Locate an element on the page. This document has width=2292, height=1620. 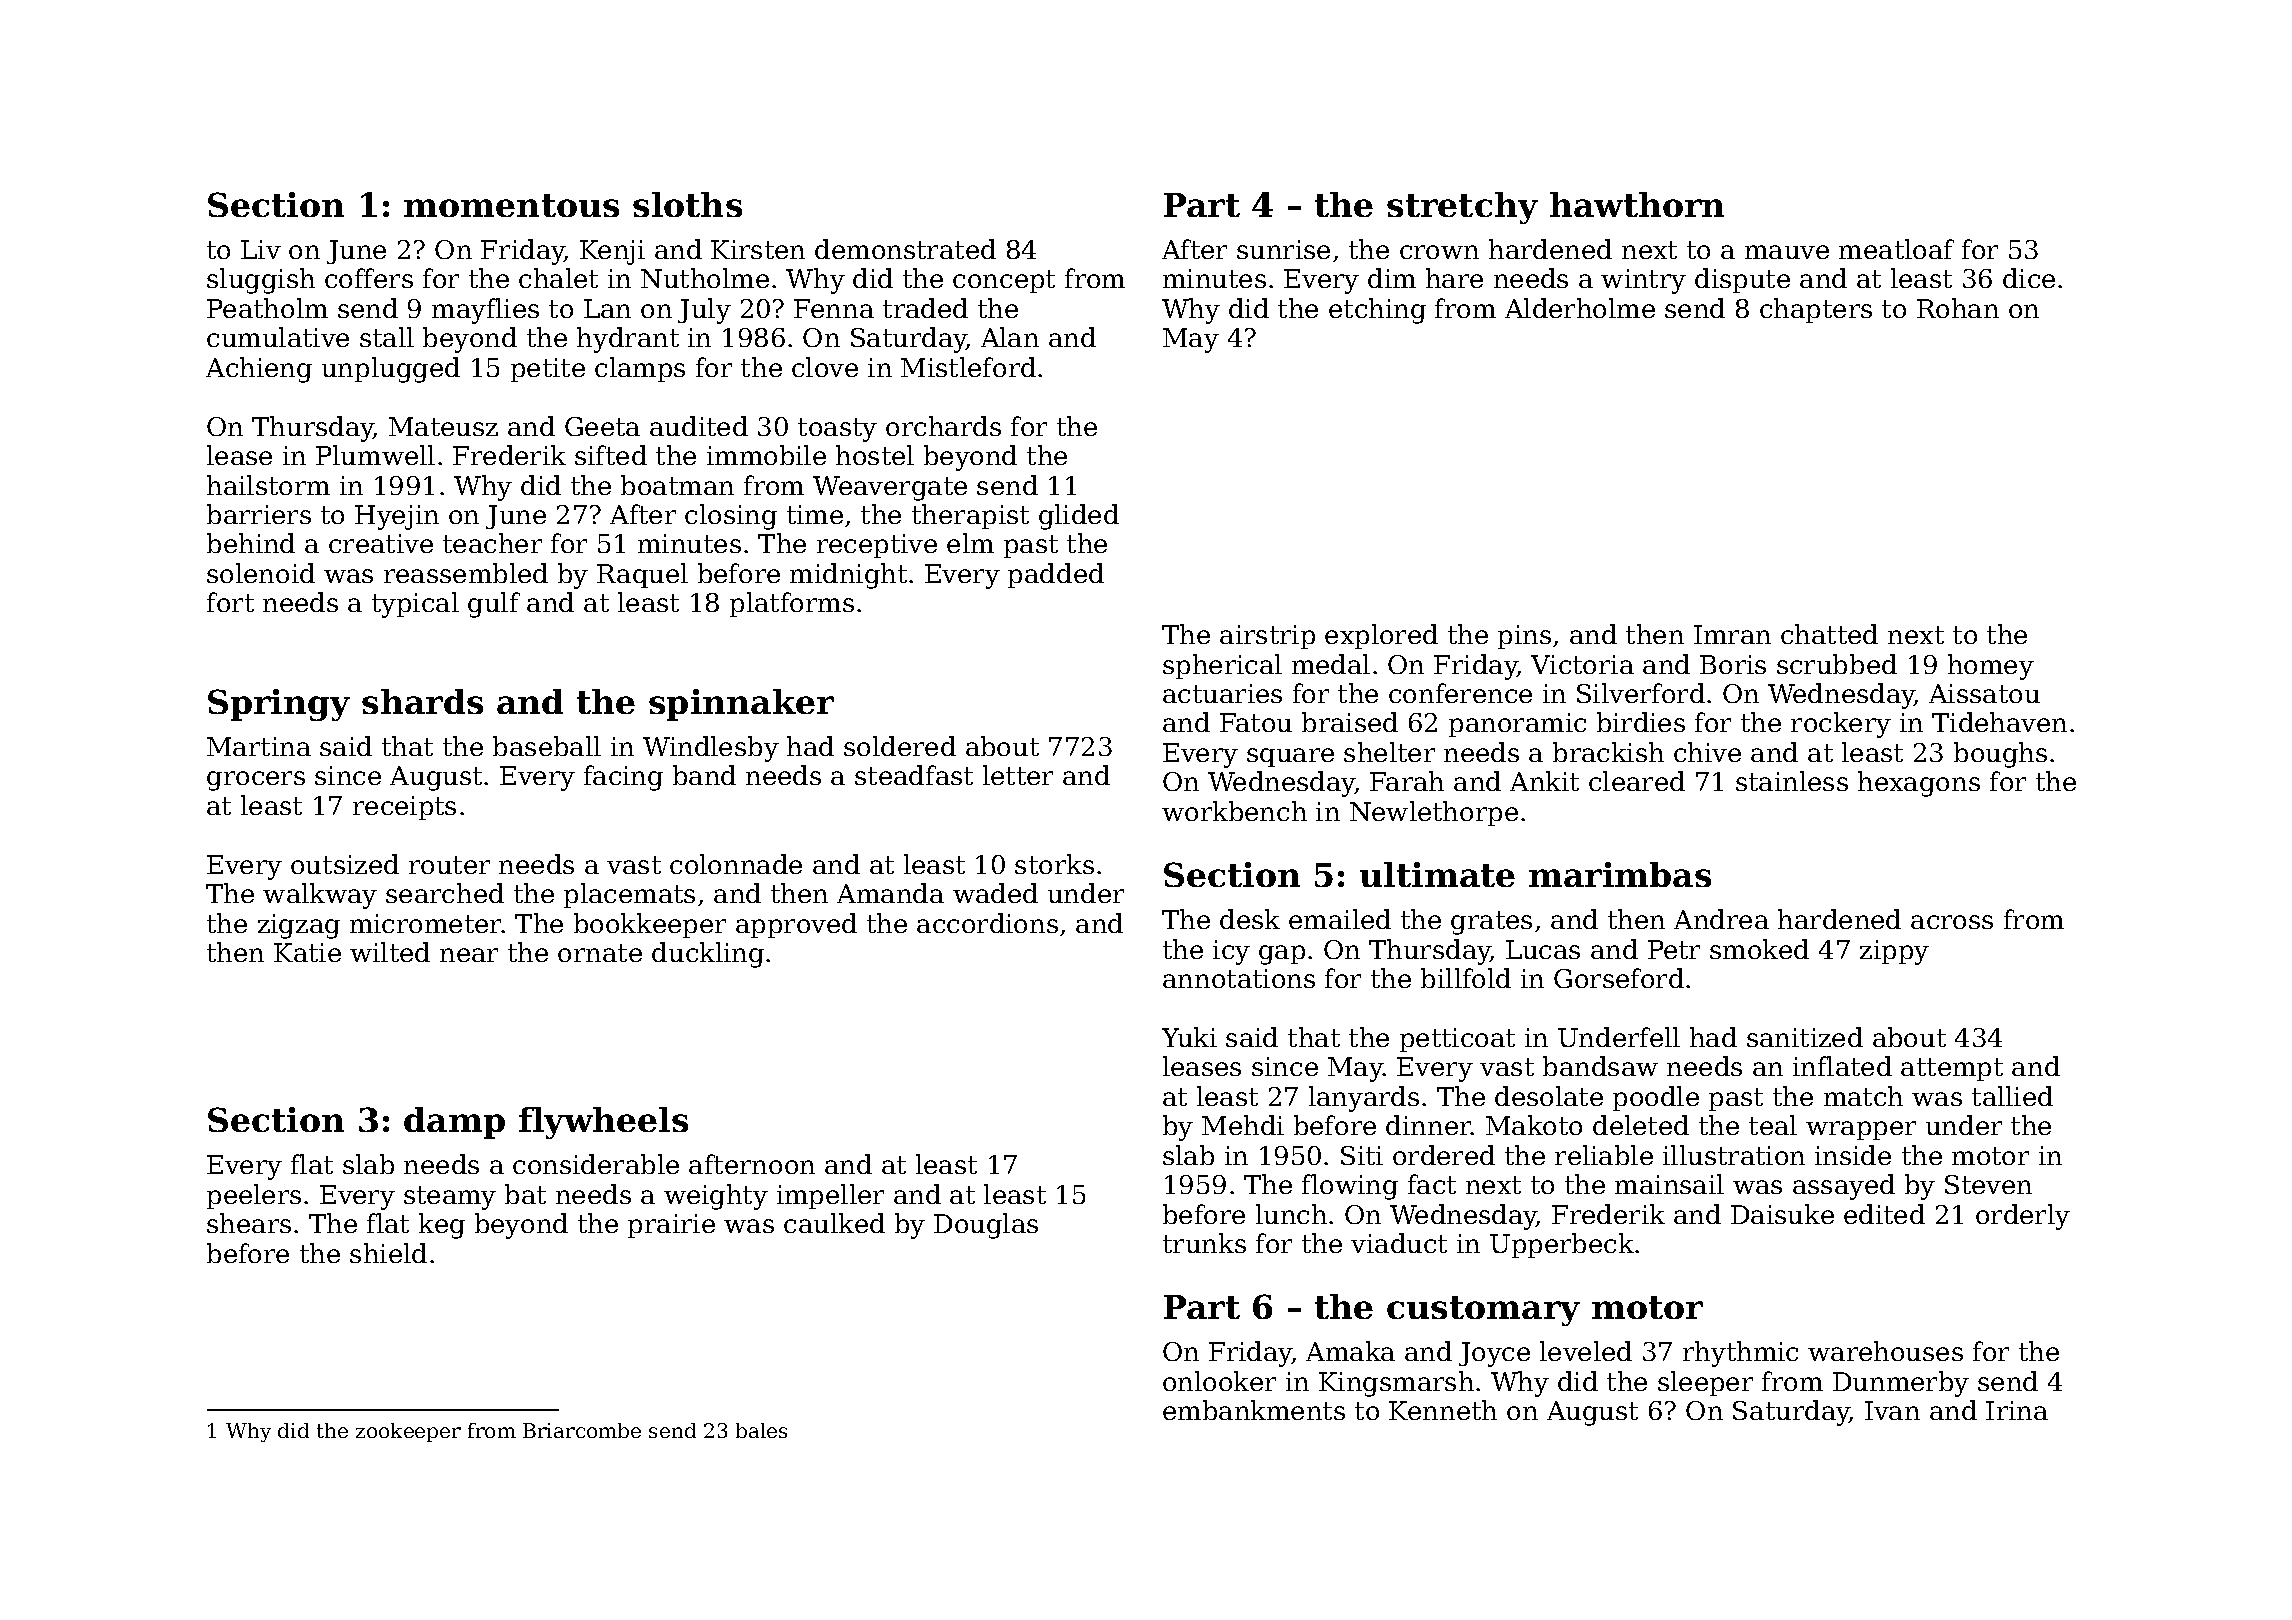
sunrise is located at coordinates (1283, 249).
